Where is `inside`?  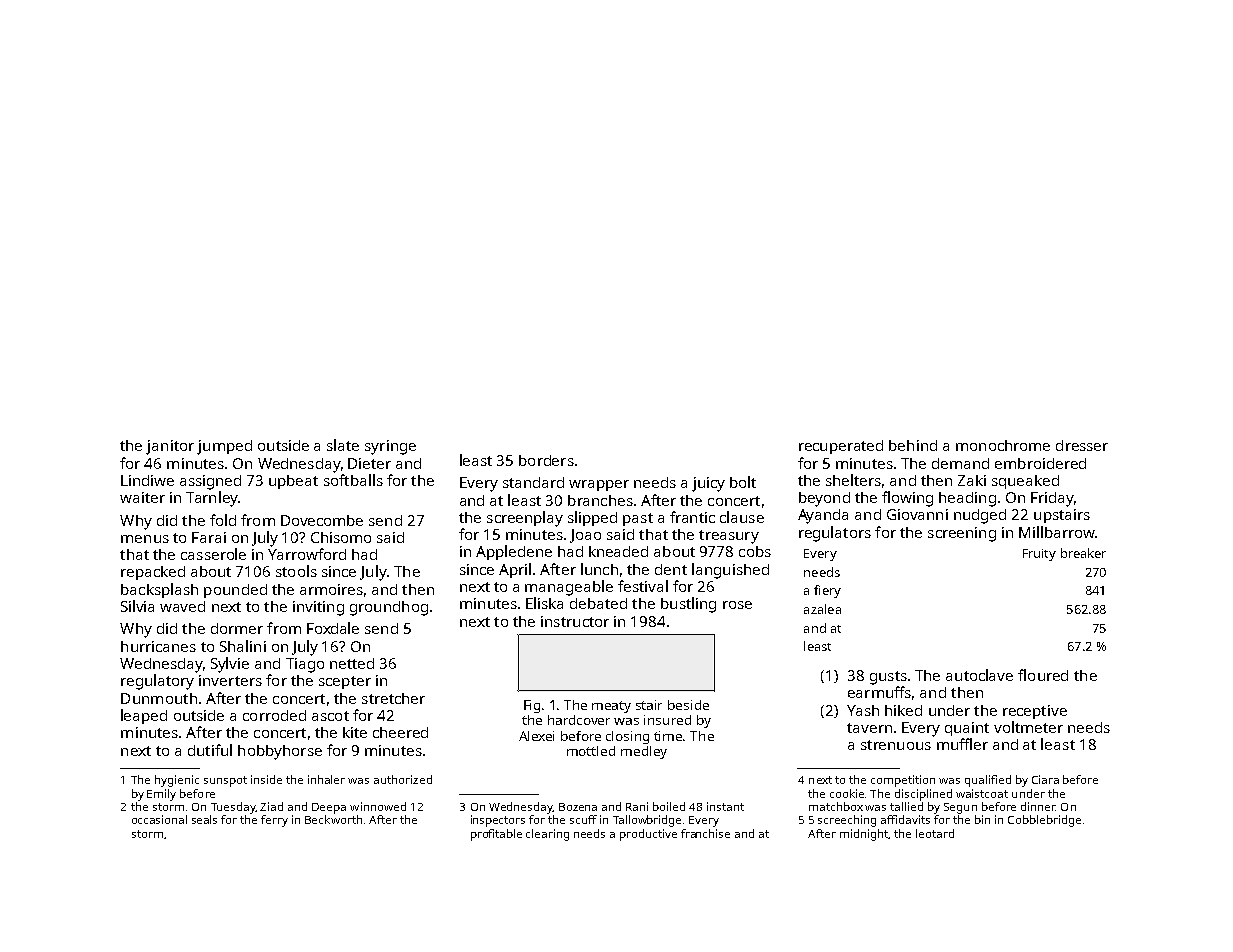
inside is located at coordinates (266, 779).
